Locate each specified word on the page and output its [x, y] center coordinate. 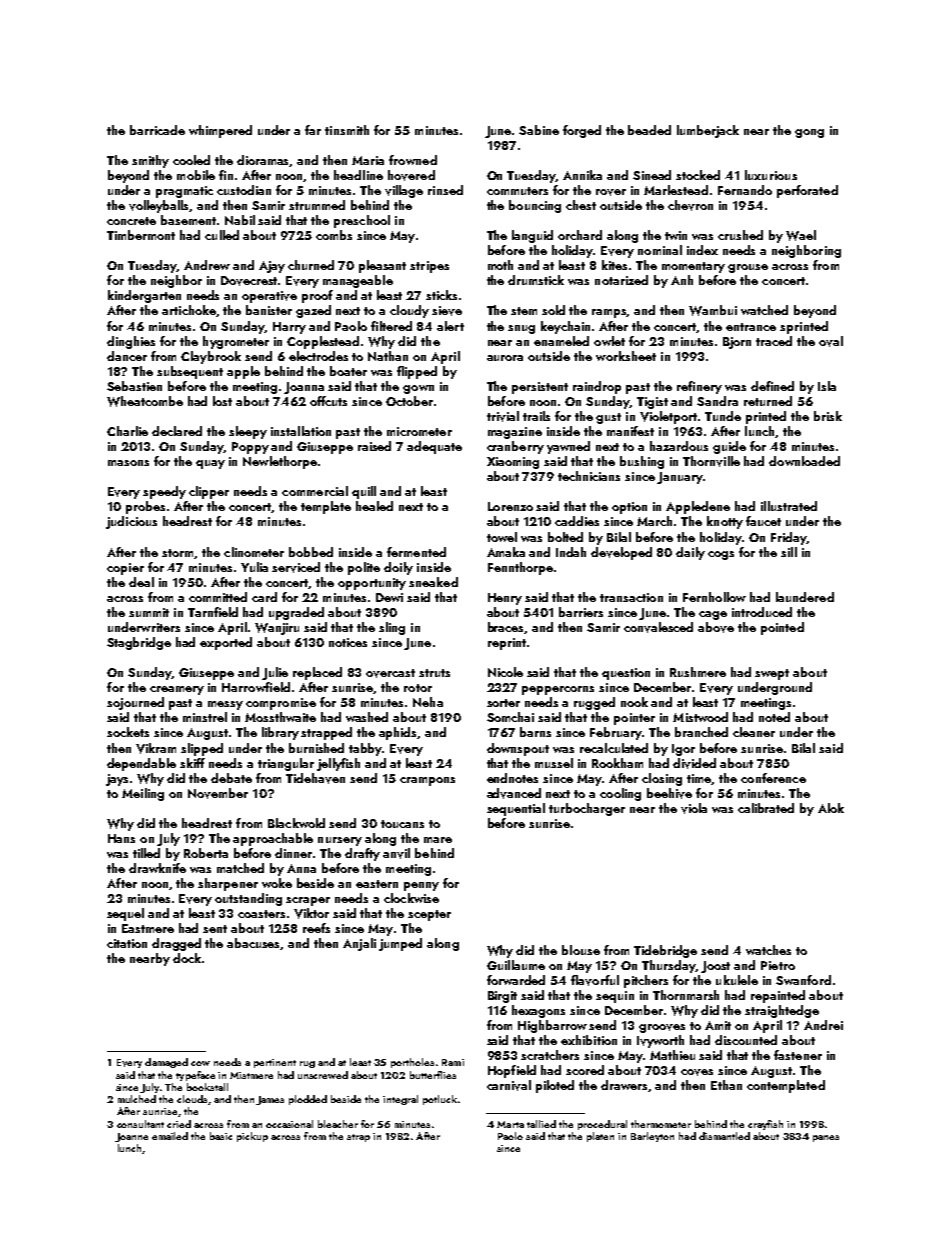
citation [127, 943]
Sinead [652, 175]
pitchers [646, 981]
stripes [429, 267]
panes [826, 1138]
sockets [128, 732]
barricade [157, 130]
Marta [510, 1124]
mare [438, 840]
